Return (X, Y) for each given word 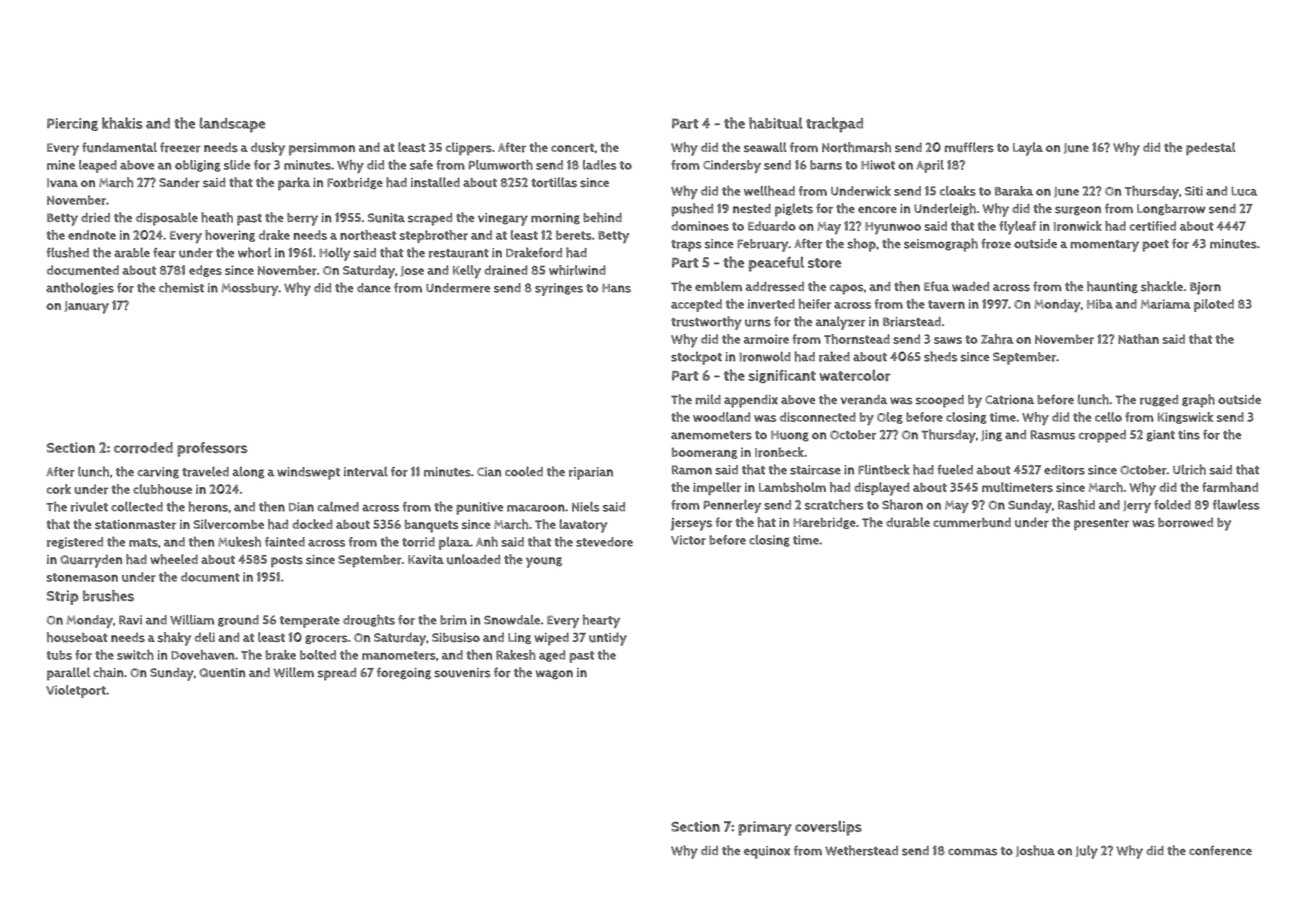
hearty (601, 621)
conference (1220, 850)
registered (75, 543)
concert (572, 148)
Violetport (76, 691)
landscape (232, 124)
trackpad (834, 125)
